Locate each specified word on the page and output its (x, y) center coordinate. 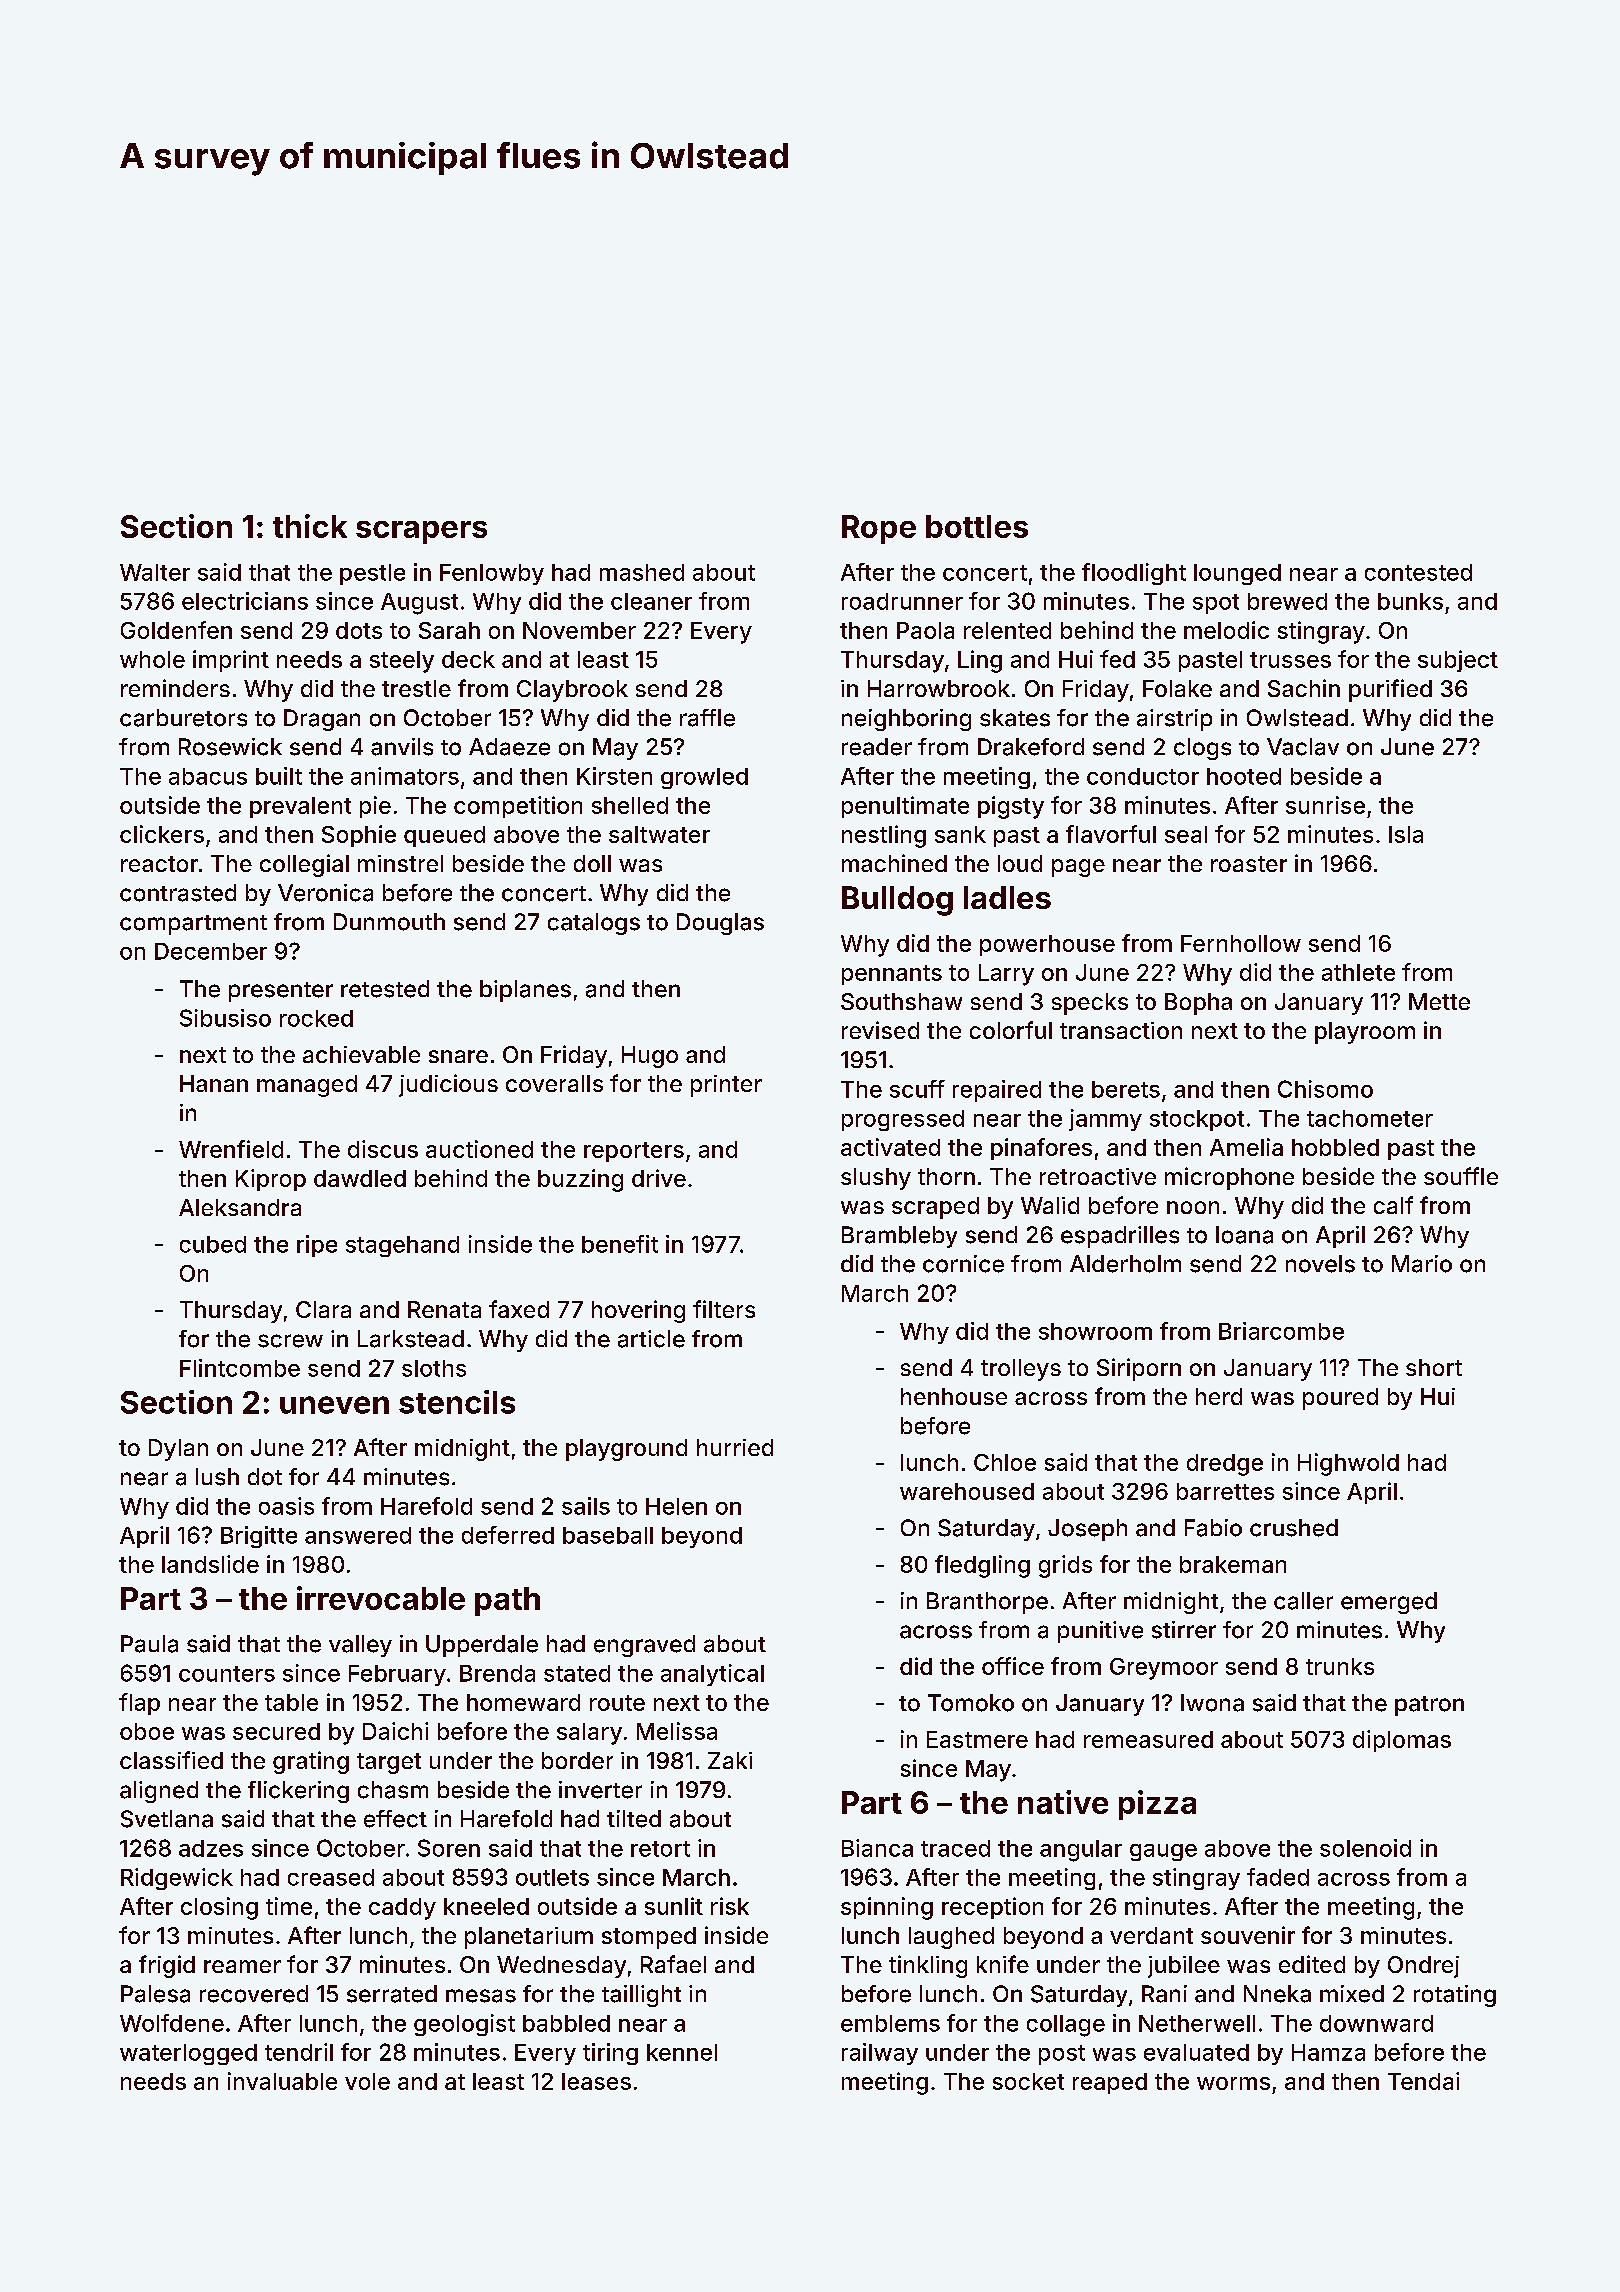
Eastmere (977, 1739)
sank (960, 834)
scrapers (421, 532)
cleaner (651, 601)
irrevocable (381, 1598)
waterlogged (188, 2054)
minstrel (400, 863)
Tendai (1423, 2081)
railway (880, 2054)
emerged (1389, 1603)
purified (1390, 690)
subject (1458, 661)
